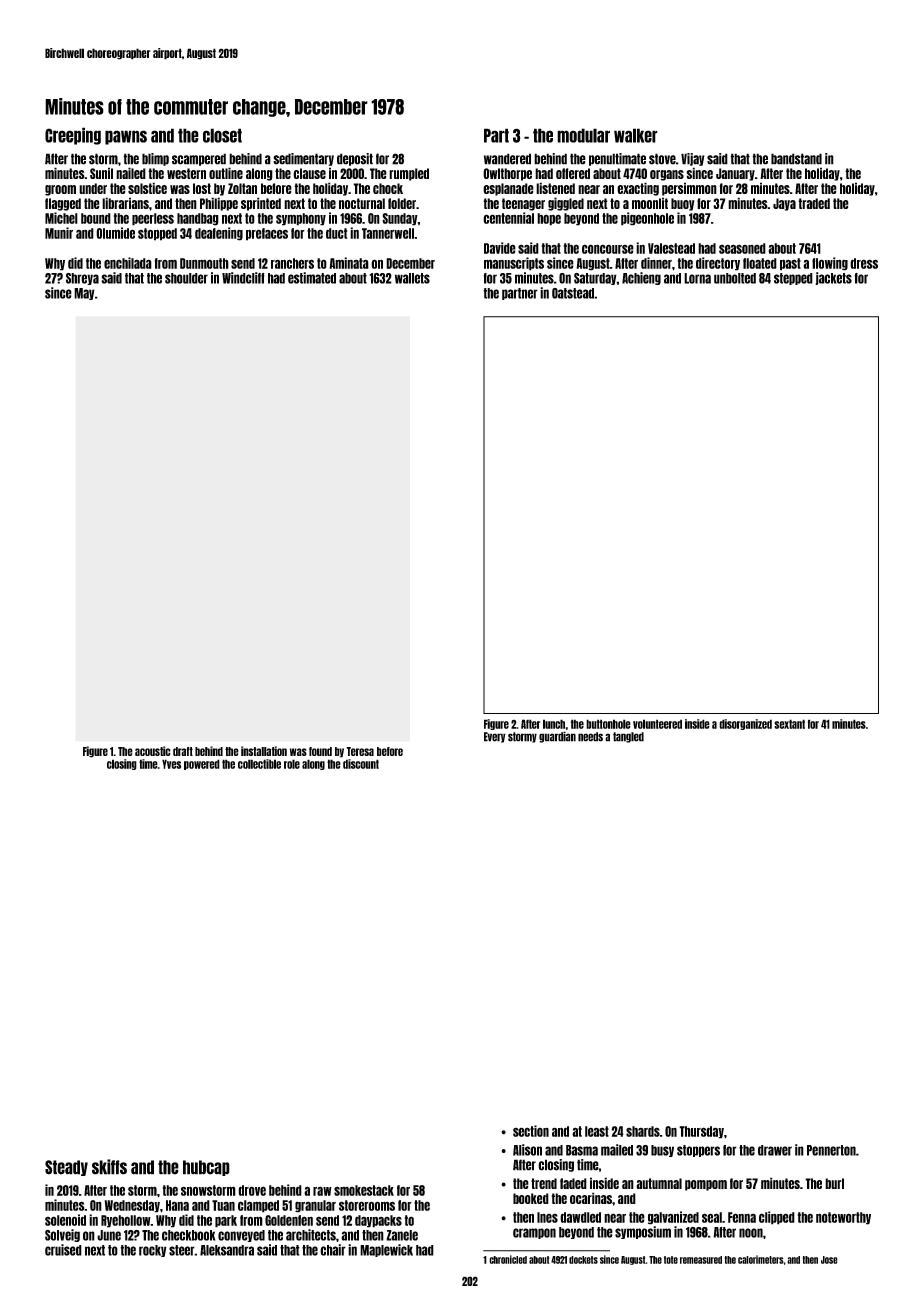 The height and width of the screenshot is (1308, 924). Describe the element at coordinates (583, 135) in the screenshot. I see `modular` at that location.
